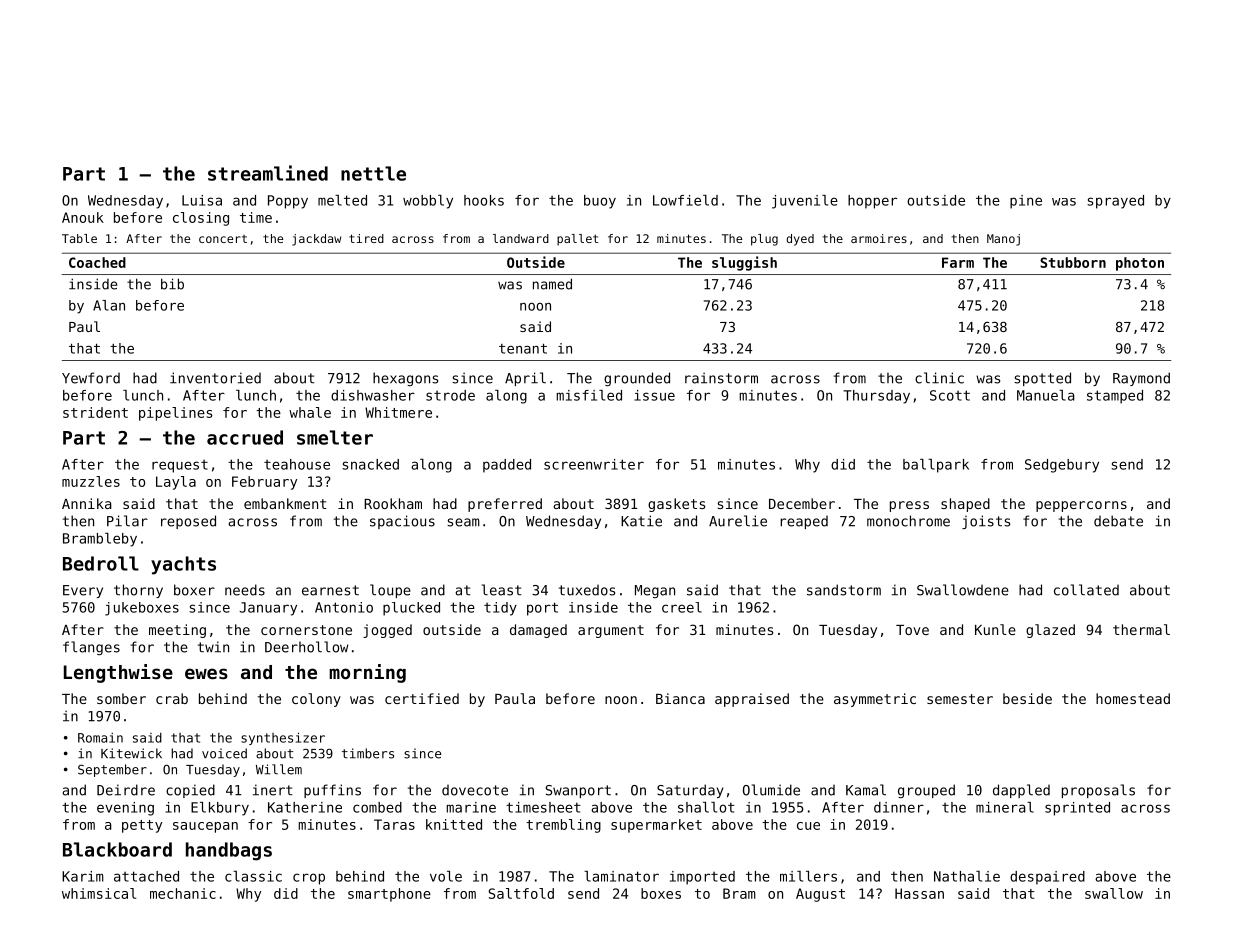 This screenshot has height=952, width=1233. I want to click on Katie, so click(641, 521).
